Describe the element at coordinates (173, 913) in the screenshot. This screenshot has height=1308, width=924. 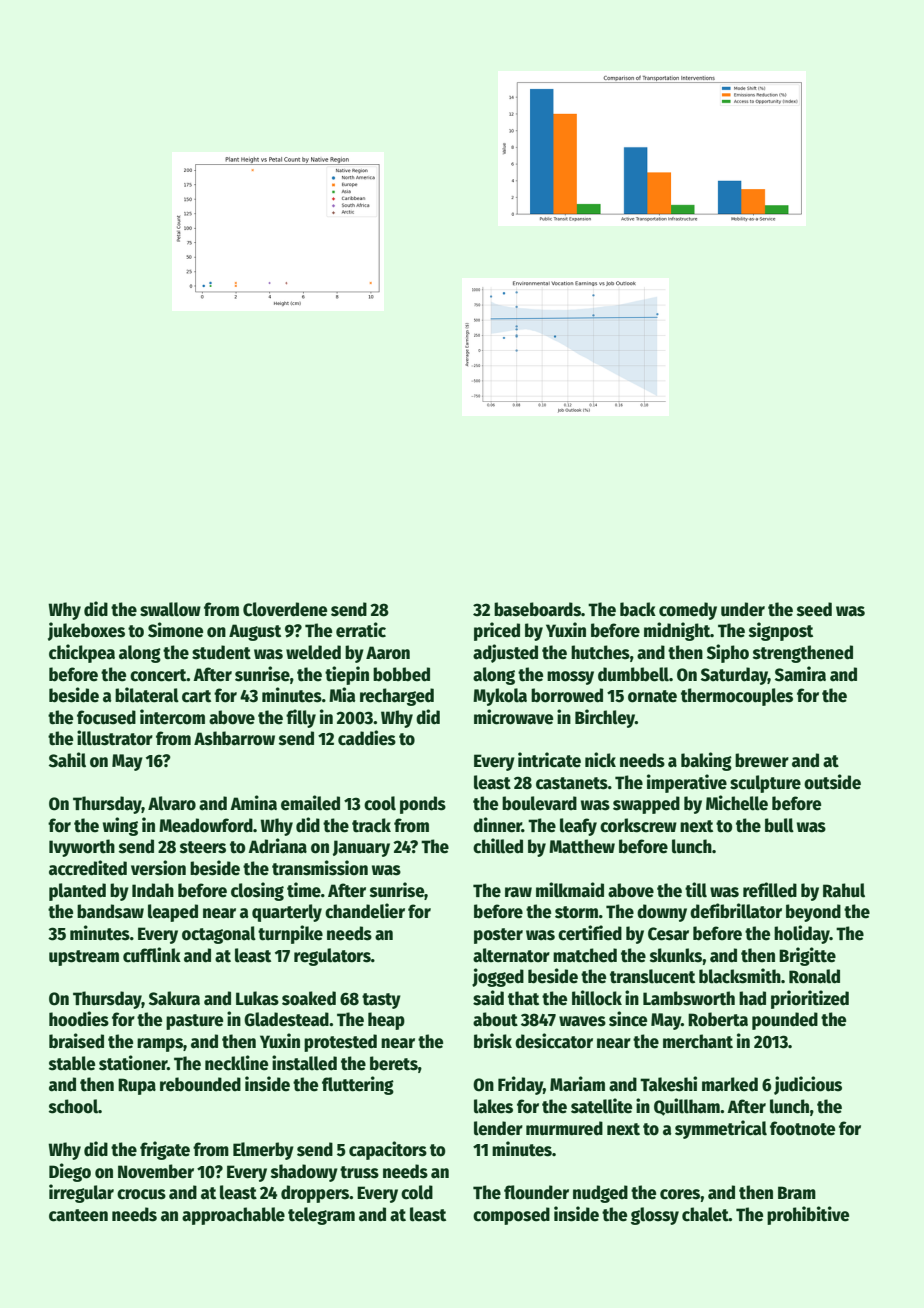
I see `leaped` at that location.
